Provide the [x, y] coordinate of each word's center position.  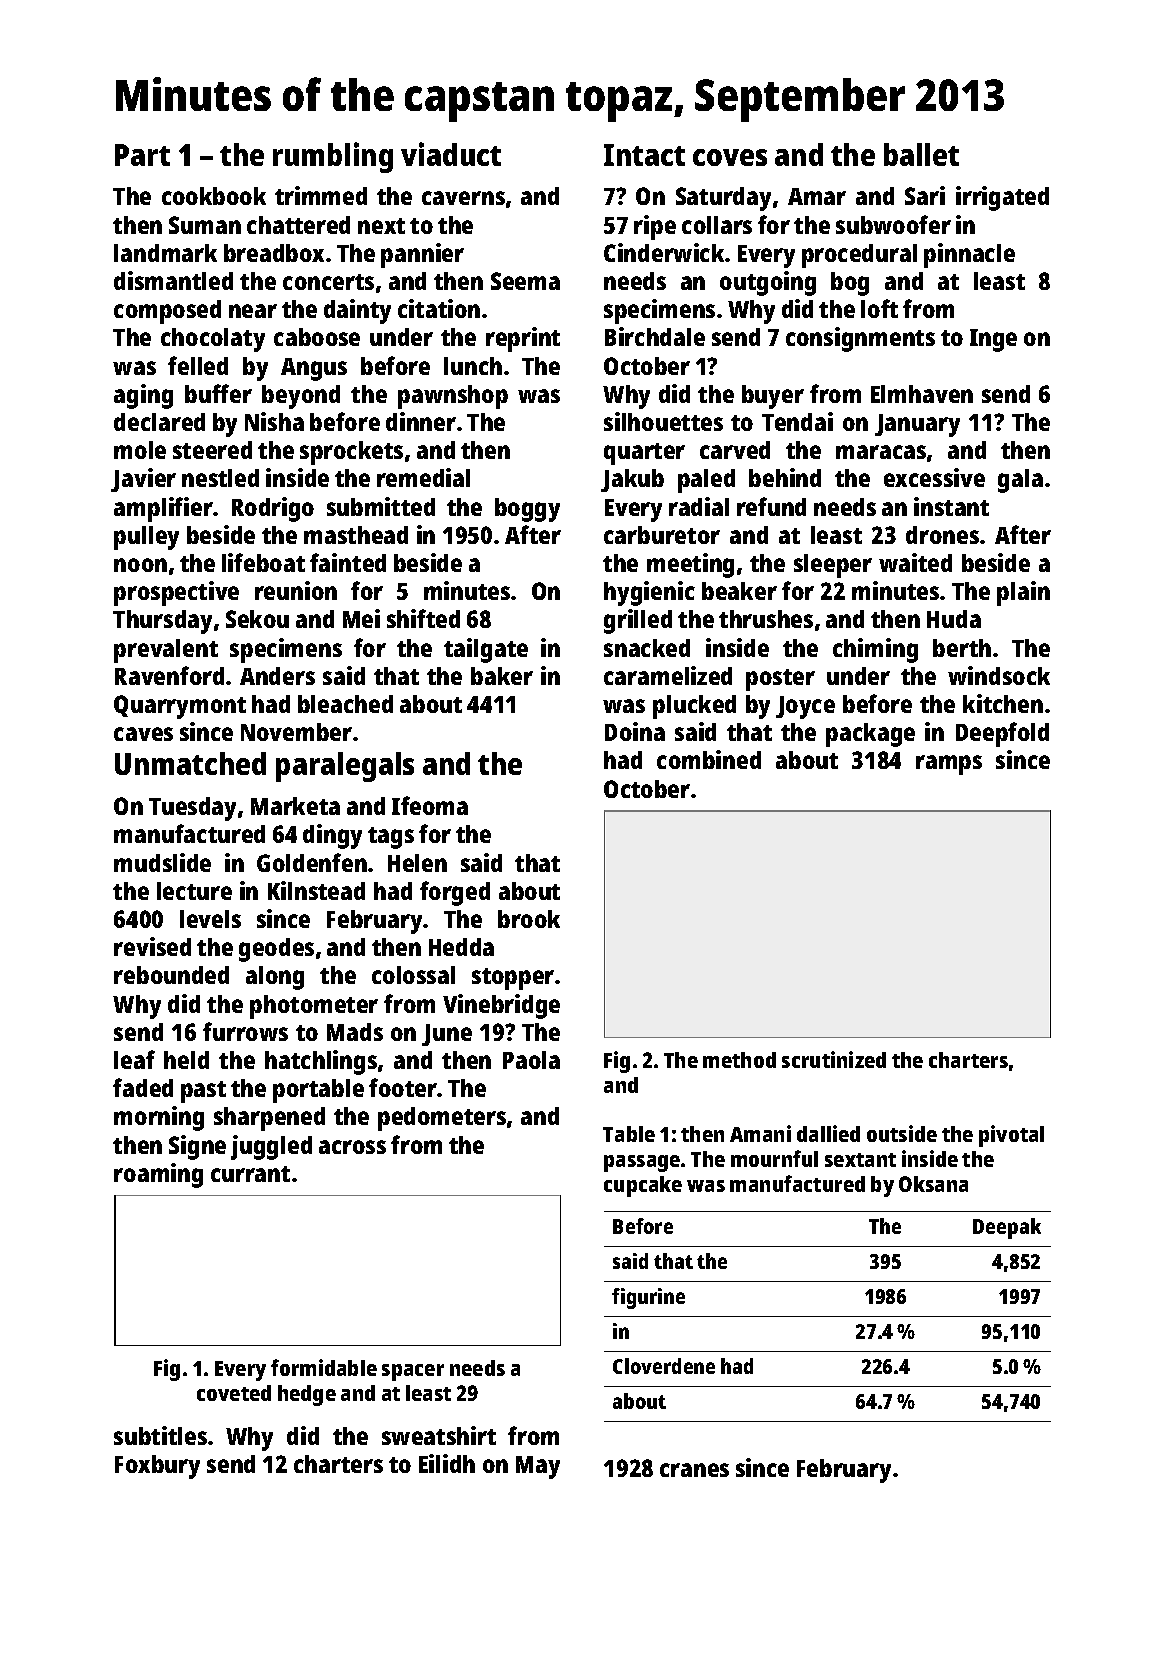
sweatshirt [439, 1435]
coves [730, 157]
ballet [921, 154]
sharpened [269, 1119]
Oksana [933, 1184]
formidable [324, 1367]
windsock [999, 675]
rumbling [333, 157]
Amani [760, 1133]
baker [502, 676]
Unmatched [190, 763]
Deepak [1007, 1228]
